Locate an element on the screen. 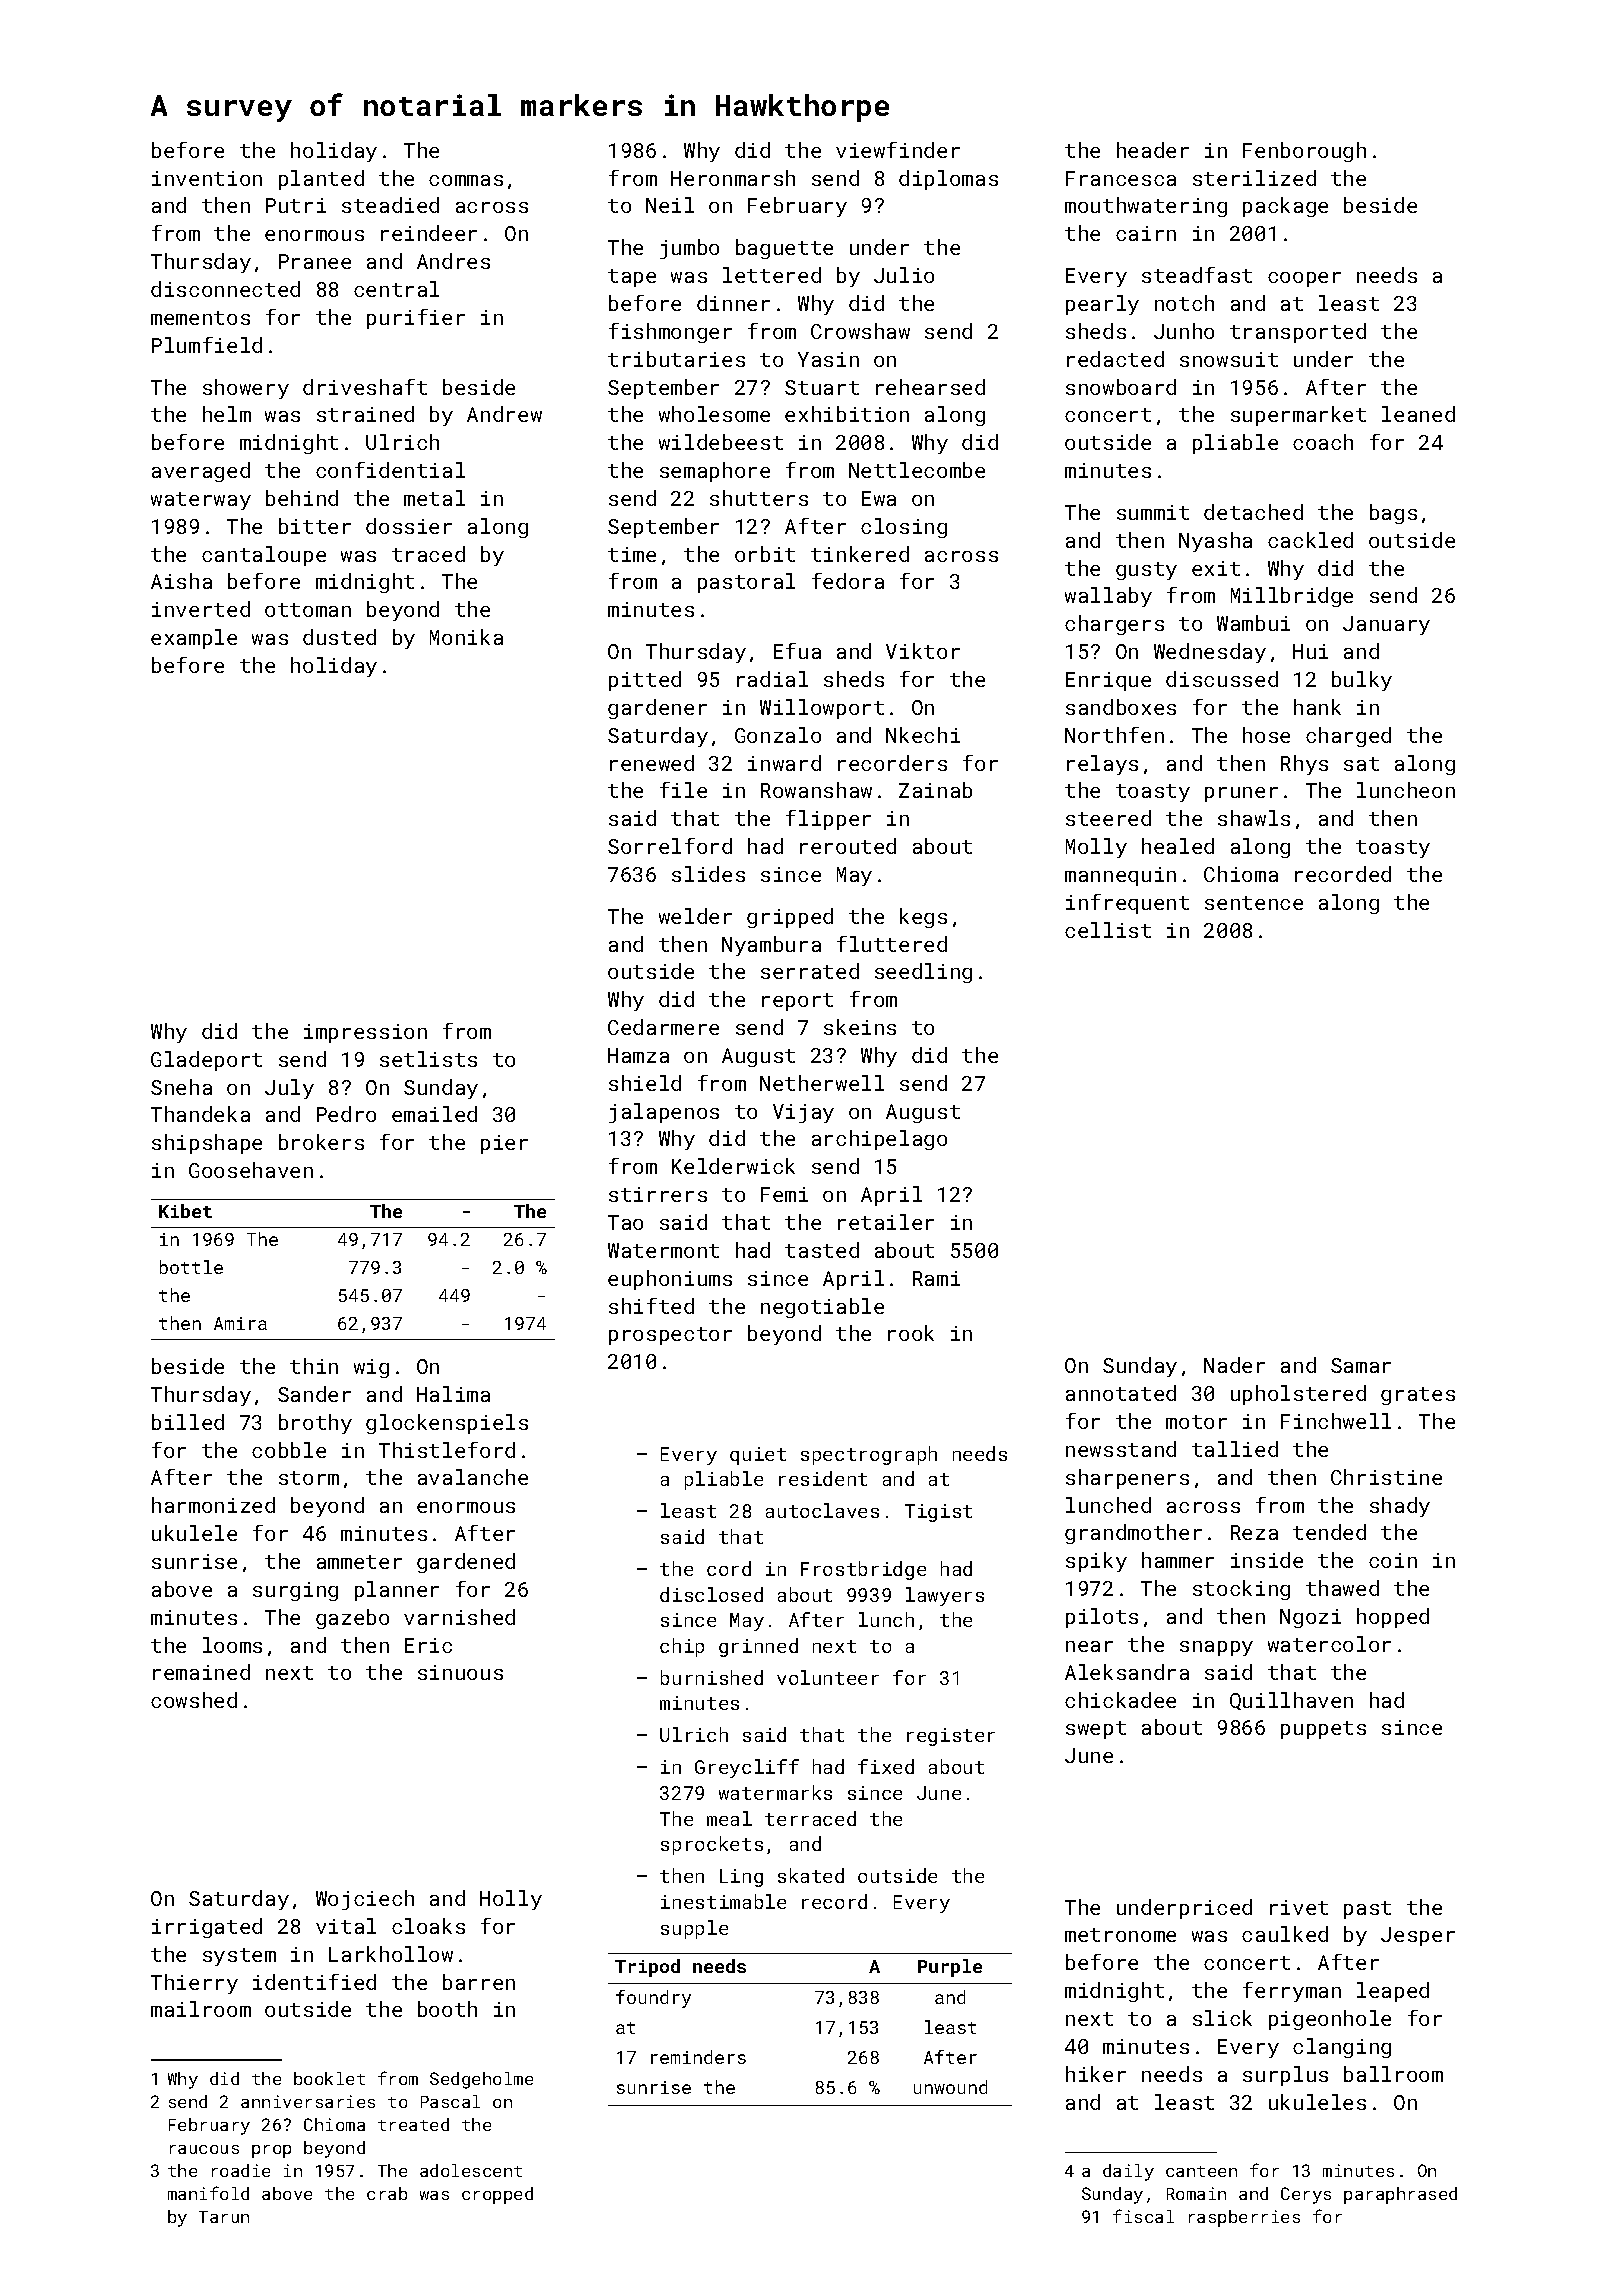 Image resolution: width=1620 pixels, height=2292 pixels. commas is located at coordinates (466, 180).
